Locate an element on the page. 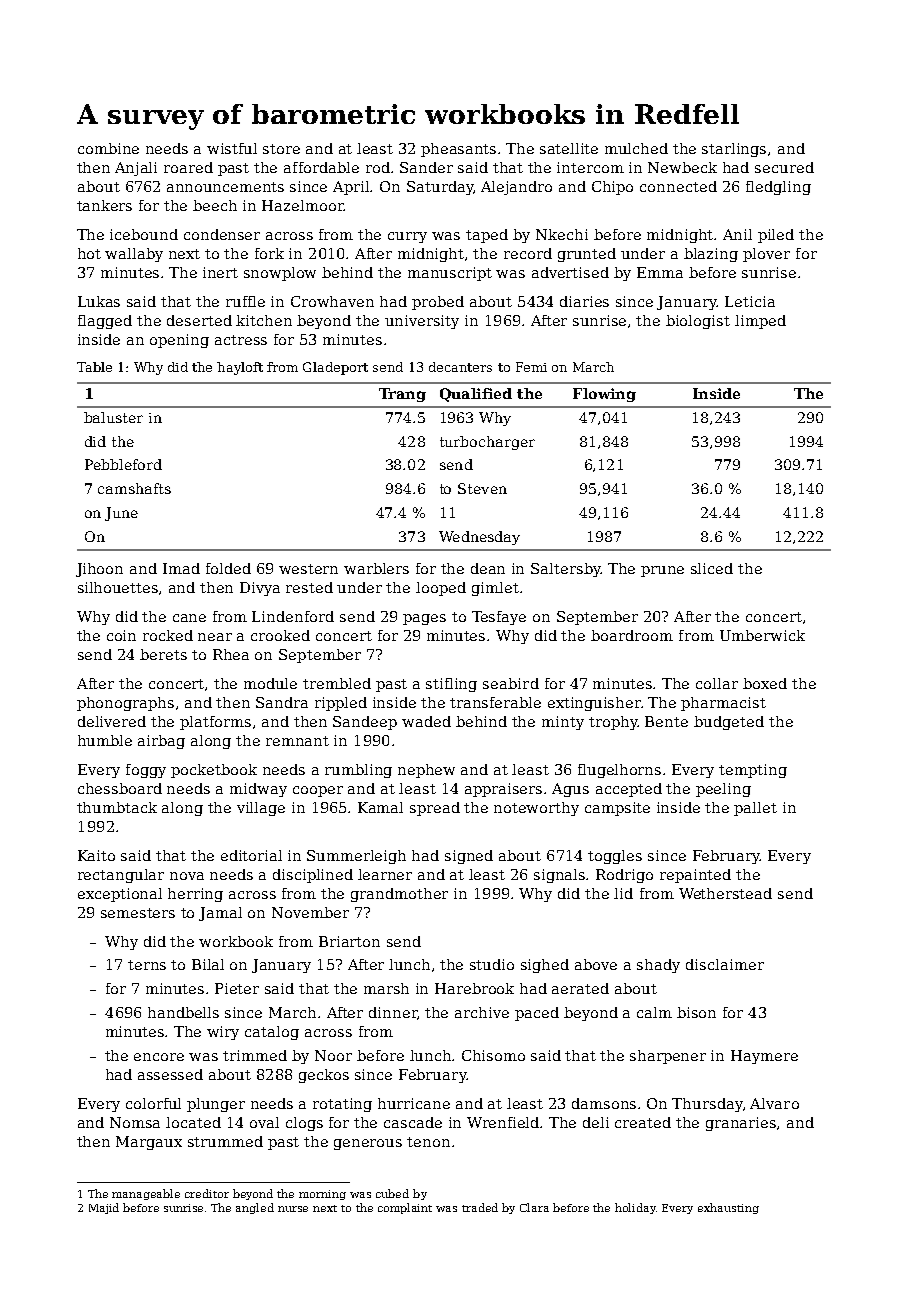  created is located at coordinates (643, 1122).
